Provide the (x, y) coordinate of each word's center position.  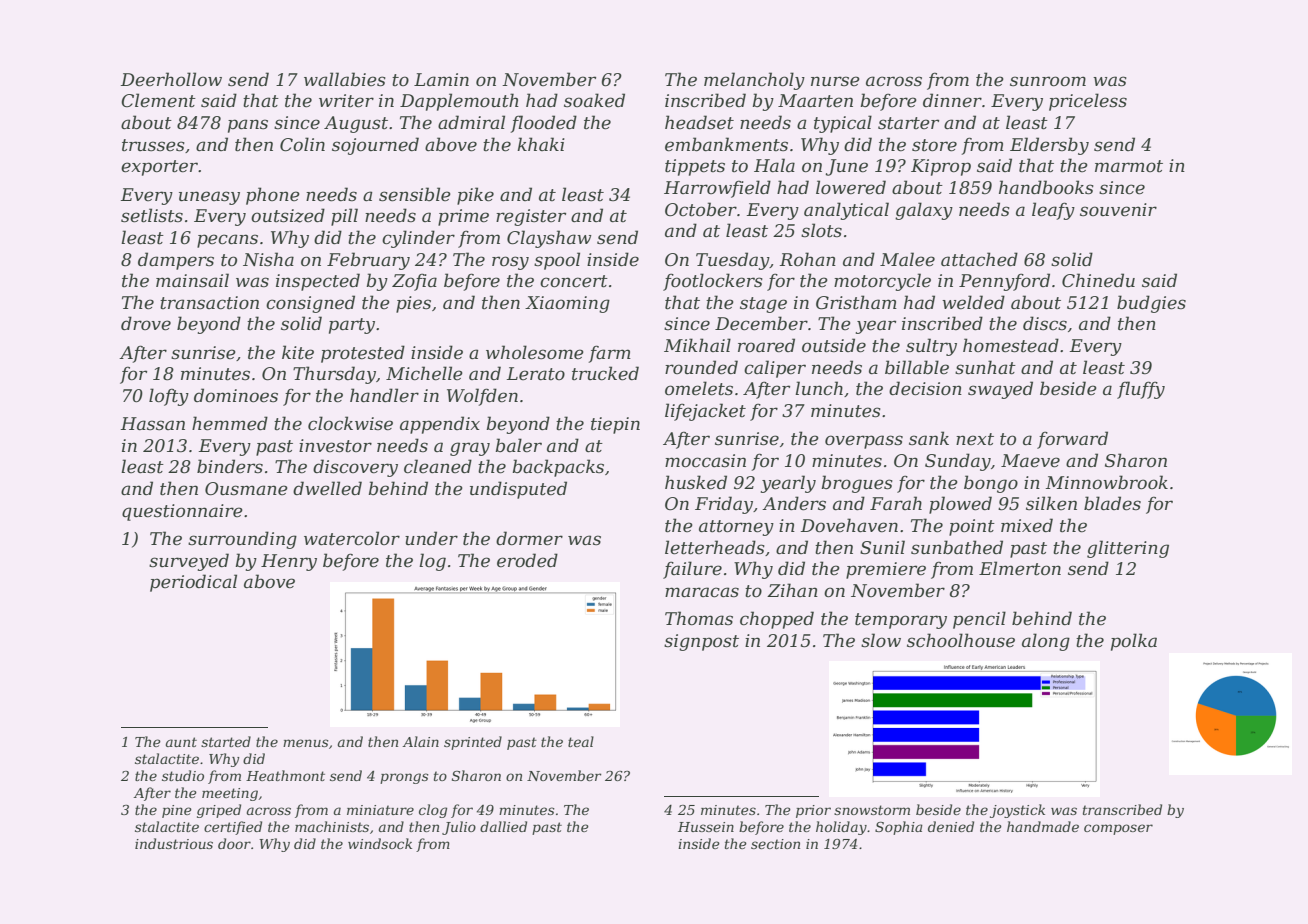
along (1046, 642)
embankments (726, 144)
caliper (775, 369)
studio (183, 775)
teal (581, 741)
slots (821, 230)
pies (413, 304)
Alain (420, 741)
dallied (503, 826)
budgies (1151, 304)
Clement (158, 100)
